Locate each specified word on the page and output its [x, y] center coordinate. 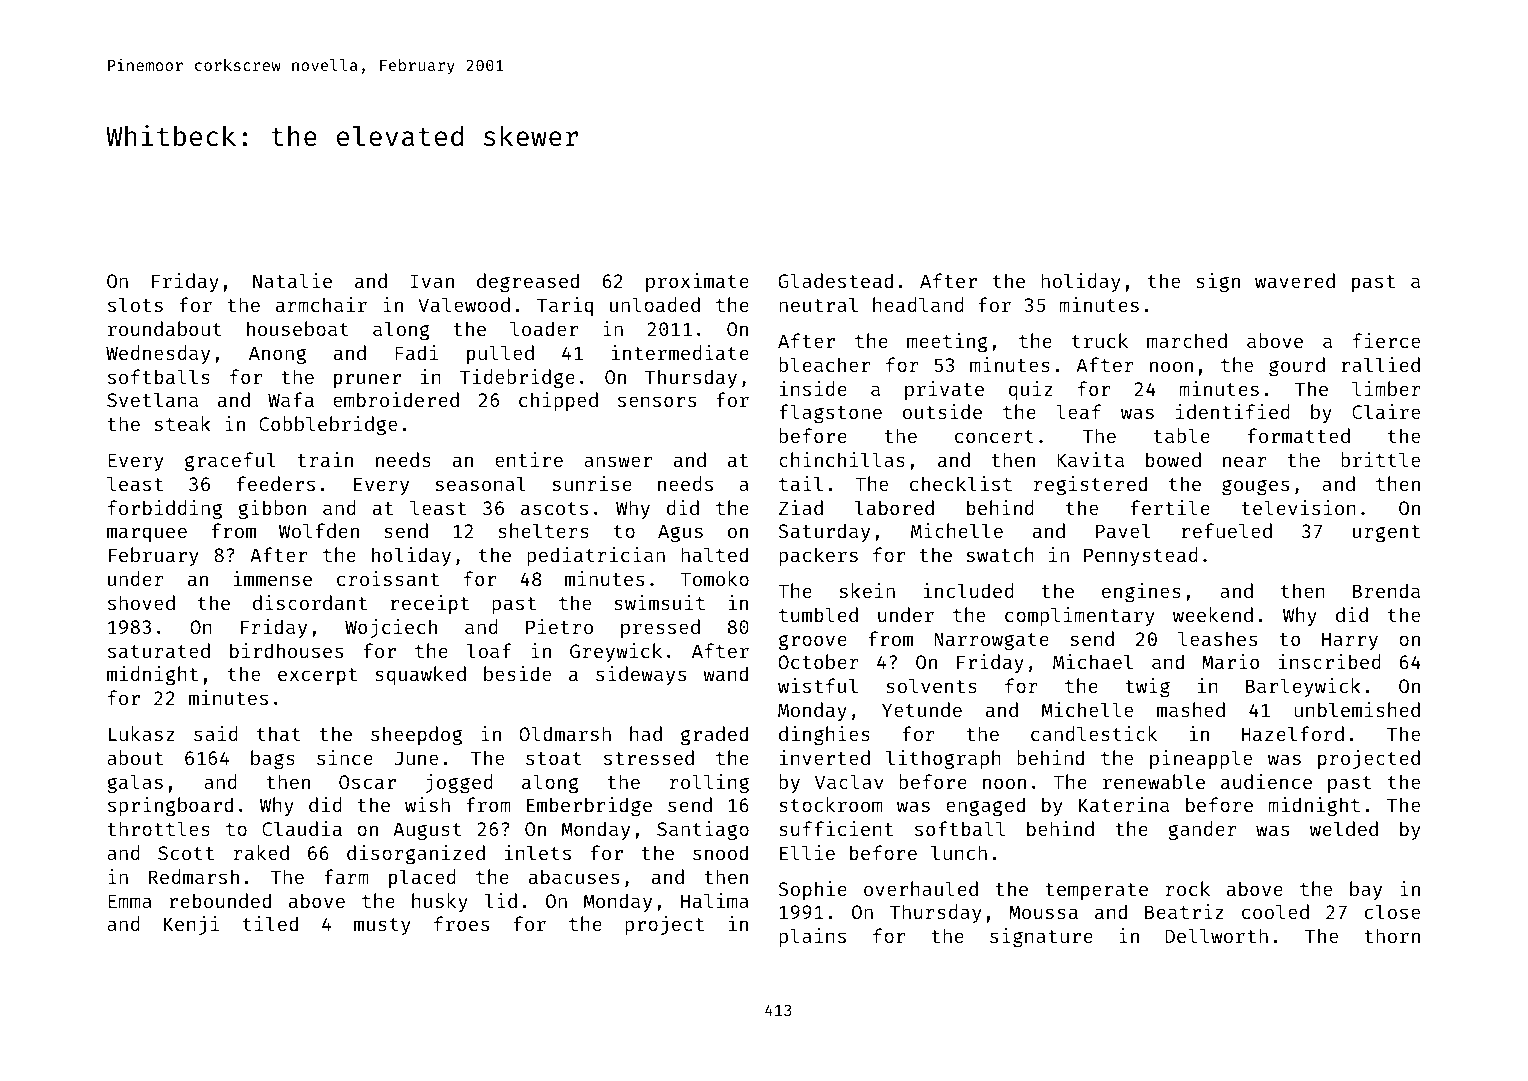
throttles [159, 828]
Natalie [292, 280]
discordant [310, 602]
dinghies [824, 735]
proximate [697, 282]
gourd [1297, 366]
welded [1344, 828]
